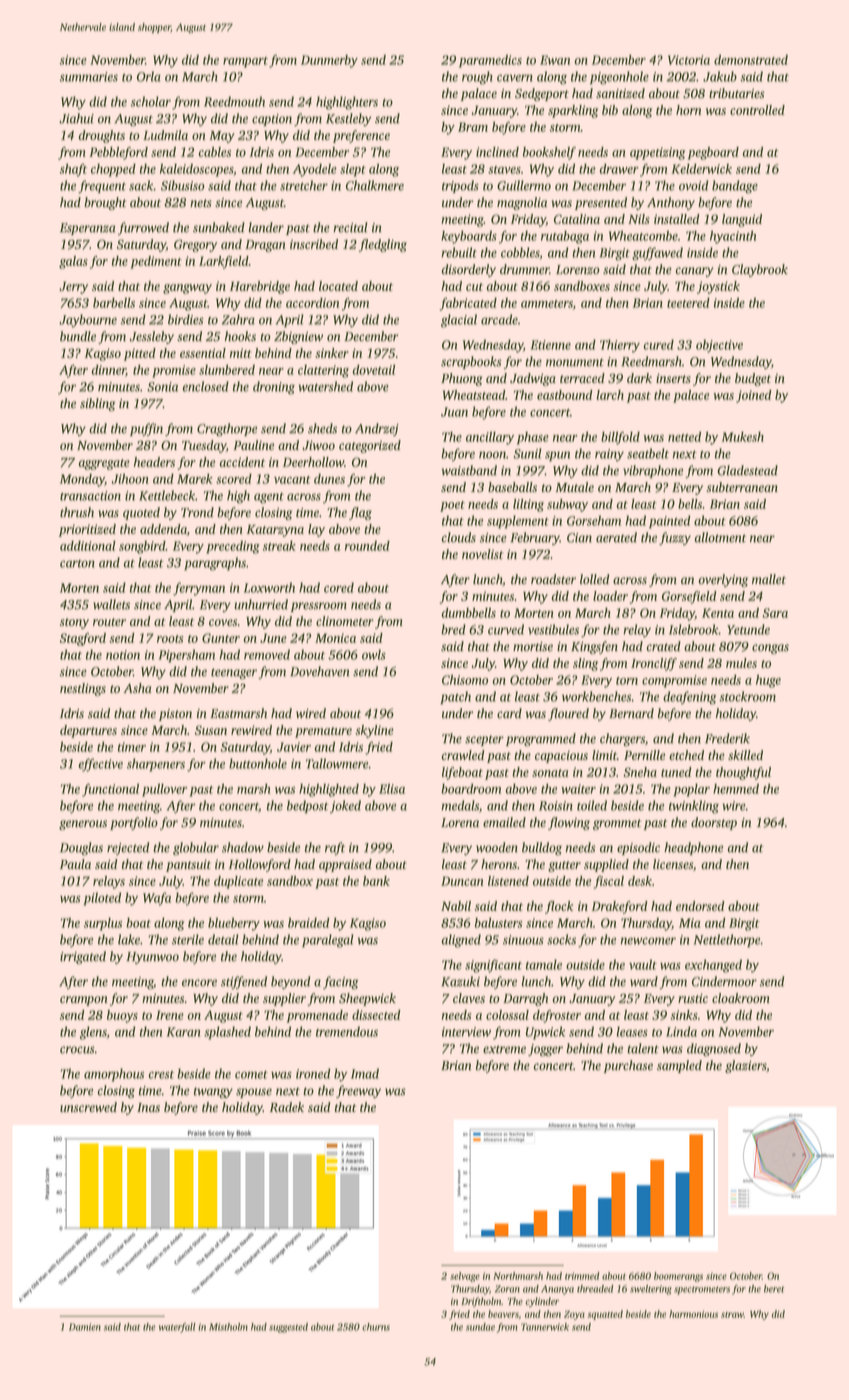  Describe the element at coordinates (164, 790) in the screenshot. I see `pullover` at that location.
